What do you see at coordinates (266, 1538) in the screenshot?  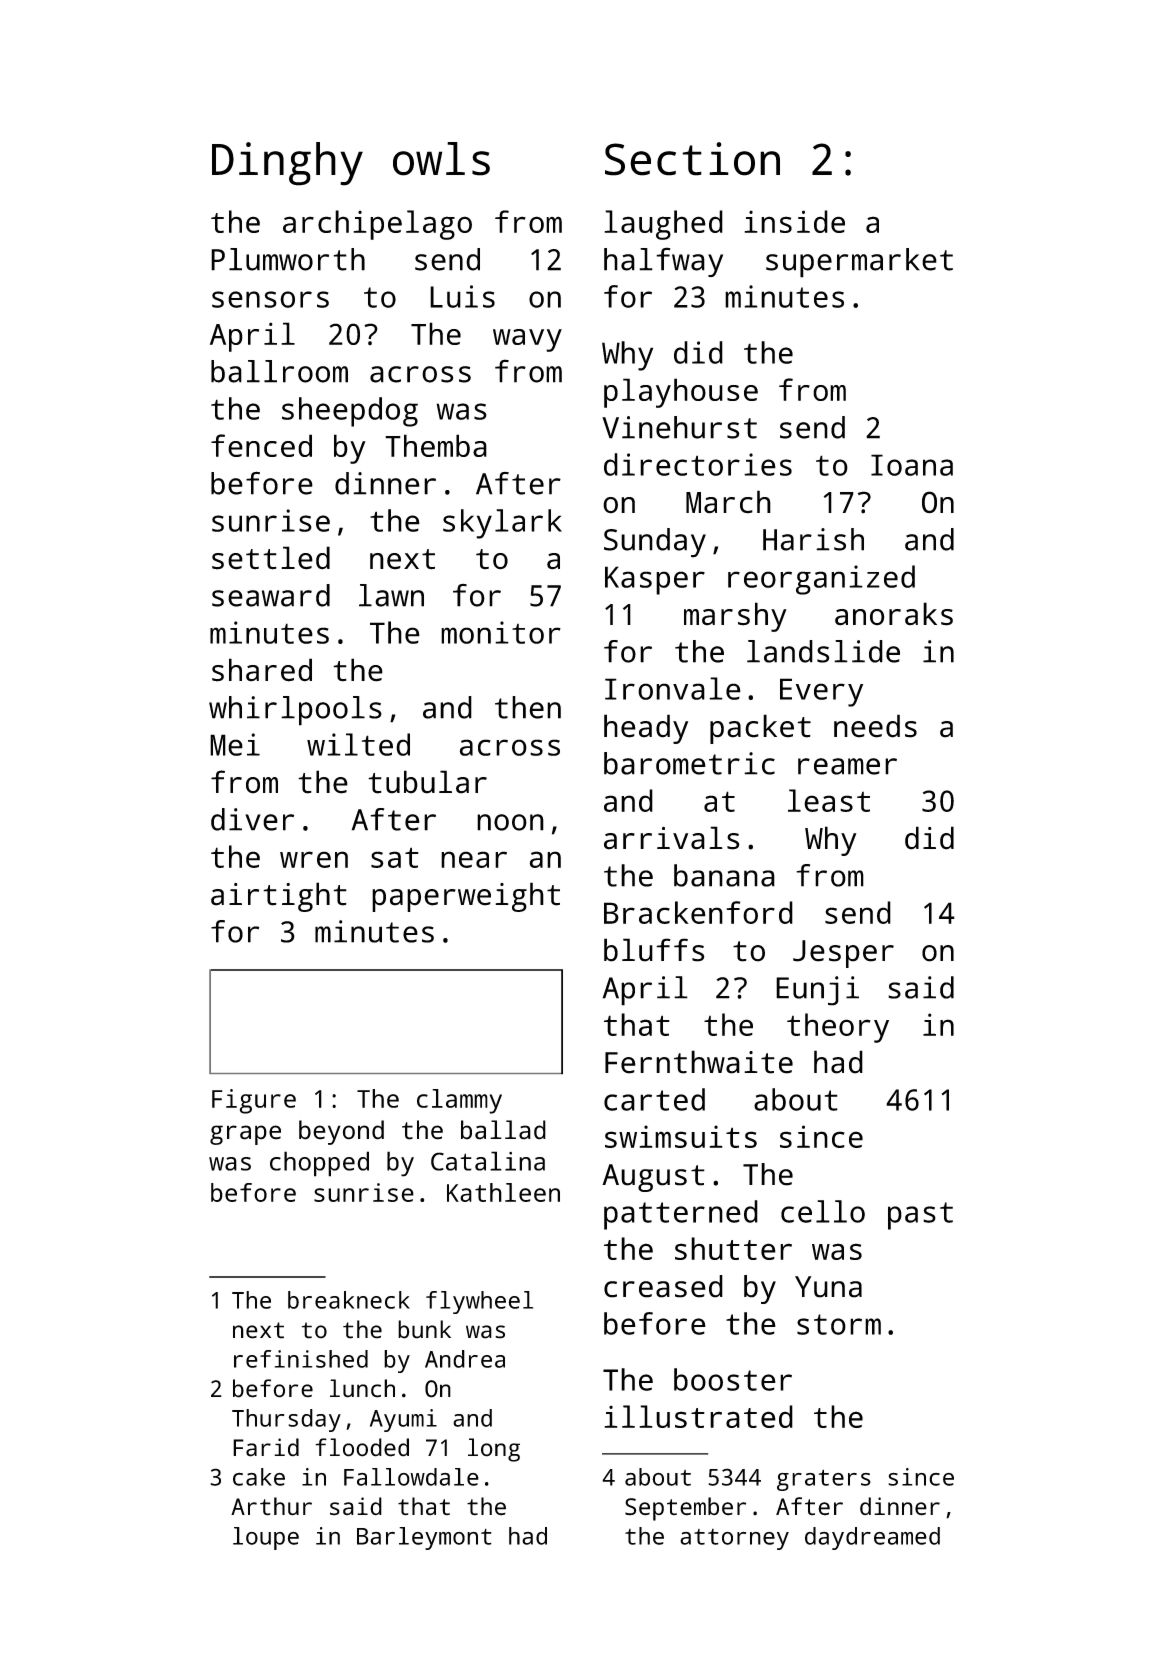 I see `loupe` at bounding box center [266, 1538].
